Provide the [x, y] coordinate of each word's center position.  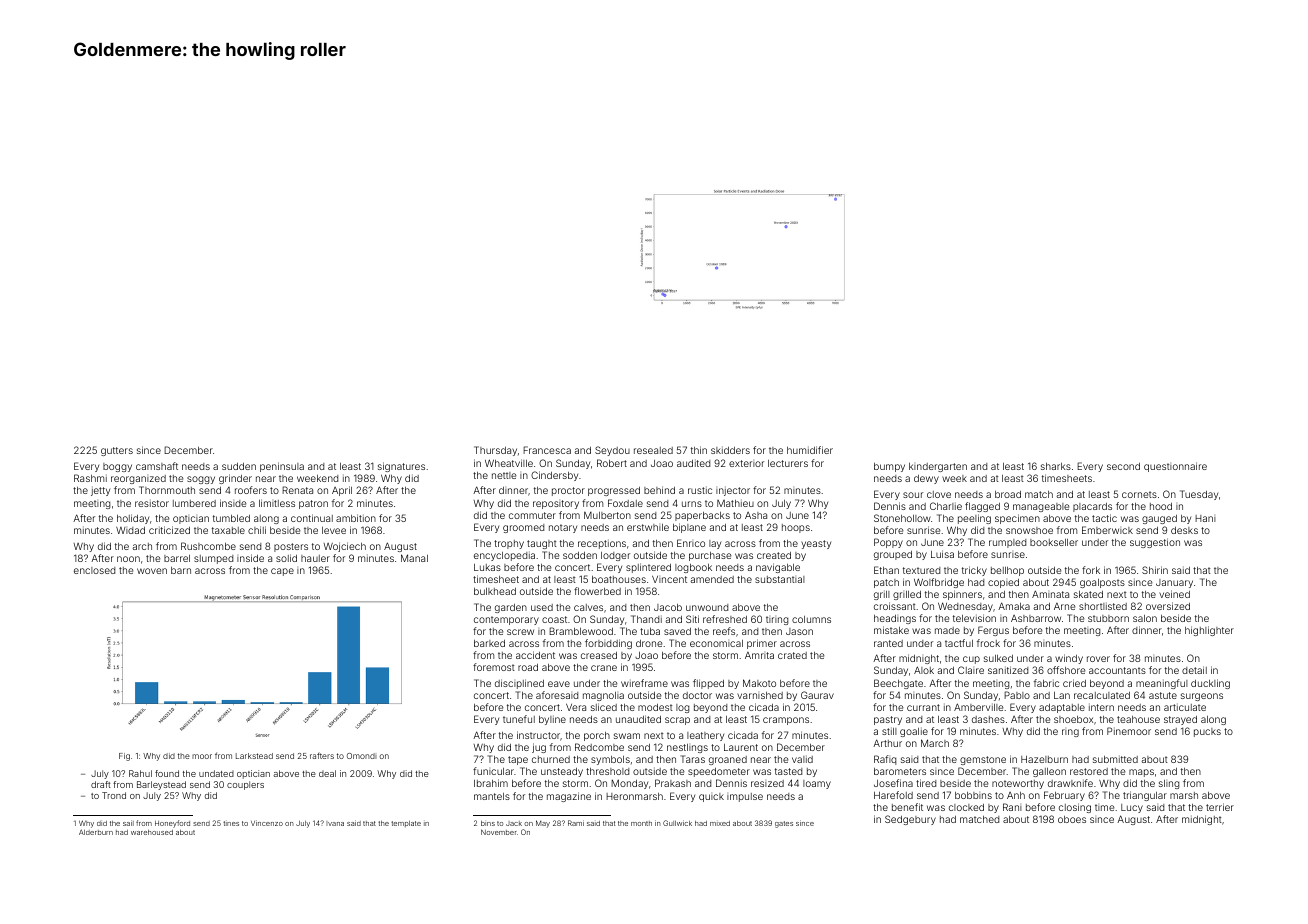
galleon [1049, 772]
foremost [494, 667]
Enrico [691, 543]
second [1123, 466]
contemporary [506, 620]
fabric [1046, 683]
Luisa [942, 554]
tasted [788, 771]
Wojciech [345, 547]
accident [535, 655]
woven [152, 571]
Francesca [547, 450]
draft [101, 784]
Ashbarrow [1036, 618]
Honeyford [172, 824]
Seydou [612, 451]
